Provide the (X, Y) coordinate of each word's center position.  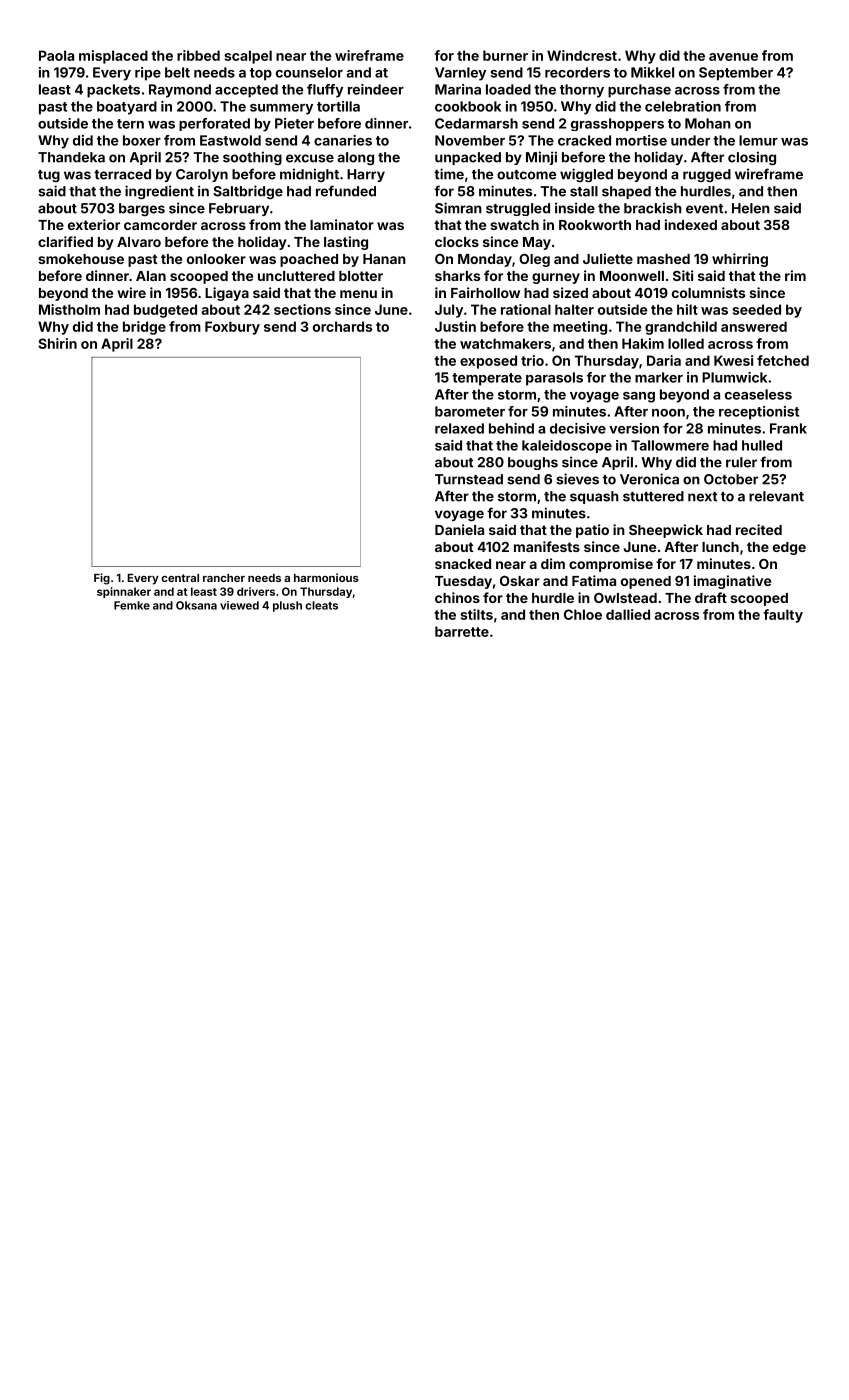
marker (659, 377)
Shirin (57, 343)
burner (505, 55)
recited (759, 529)
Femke (132, 605)
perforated (214, 124)
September (736, 74)
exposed (488, 362)
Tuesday (463, 582)
